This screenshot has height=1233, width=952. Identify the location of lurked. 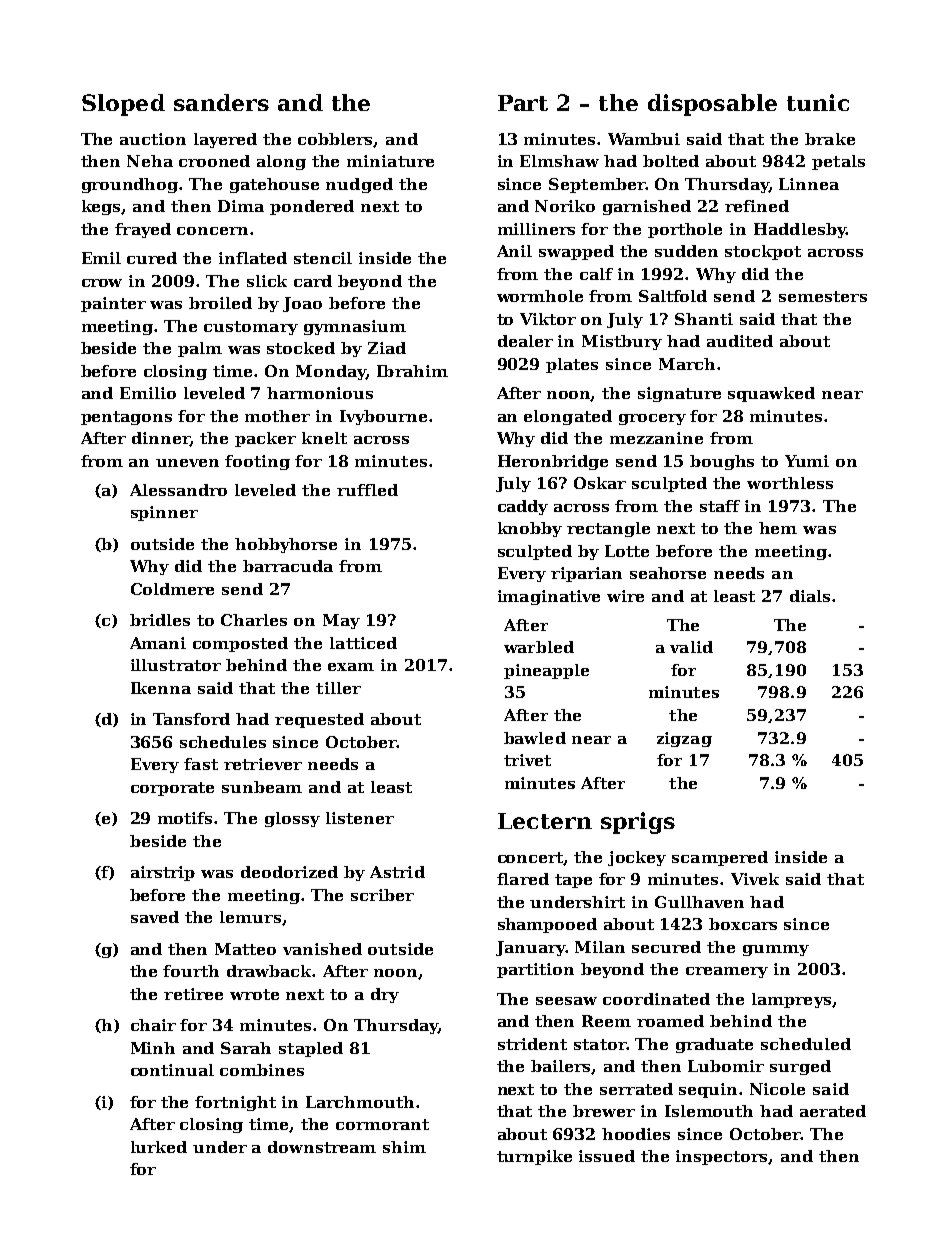
(159, 1147).
